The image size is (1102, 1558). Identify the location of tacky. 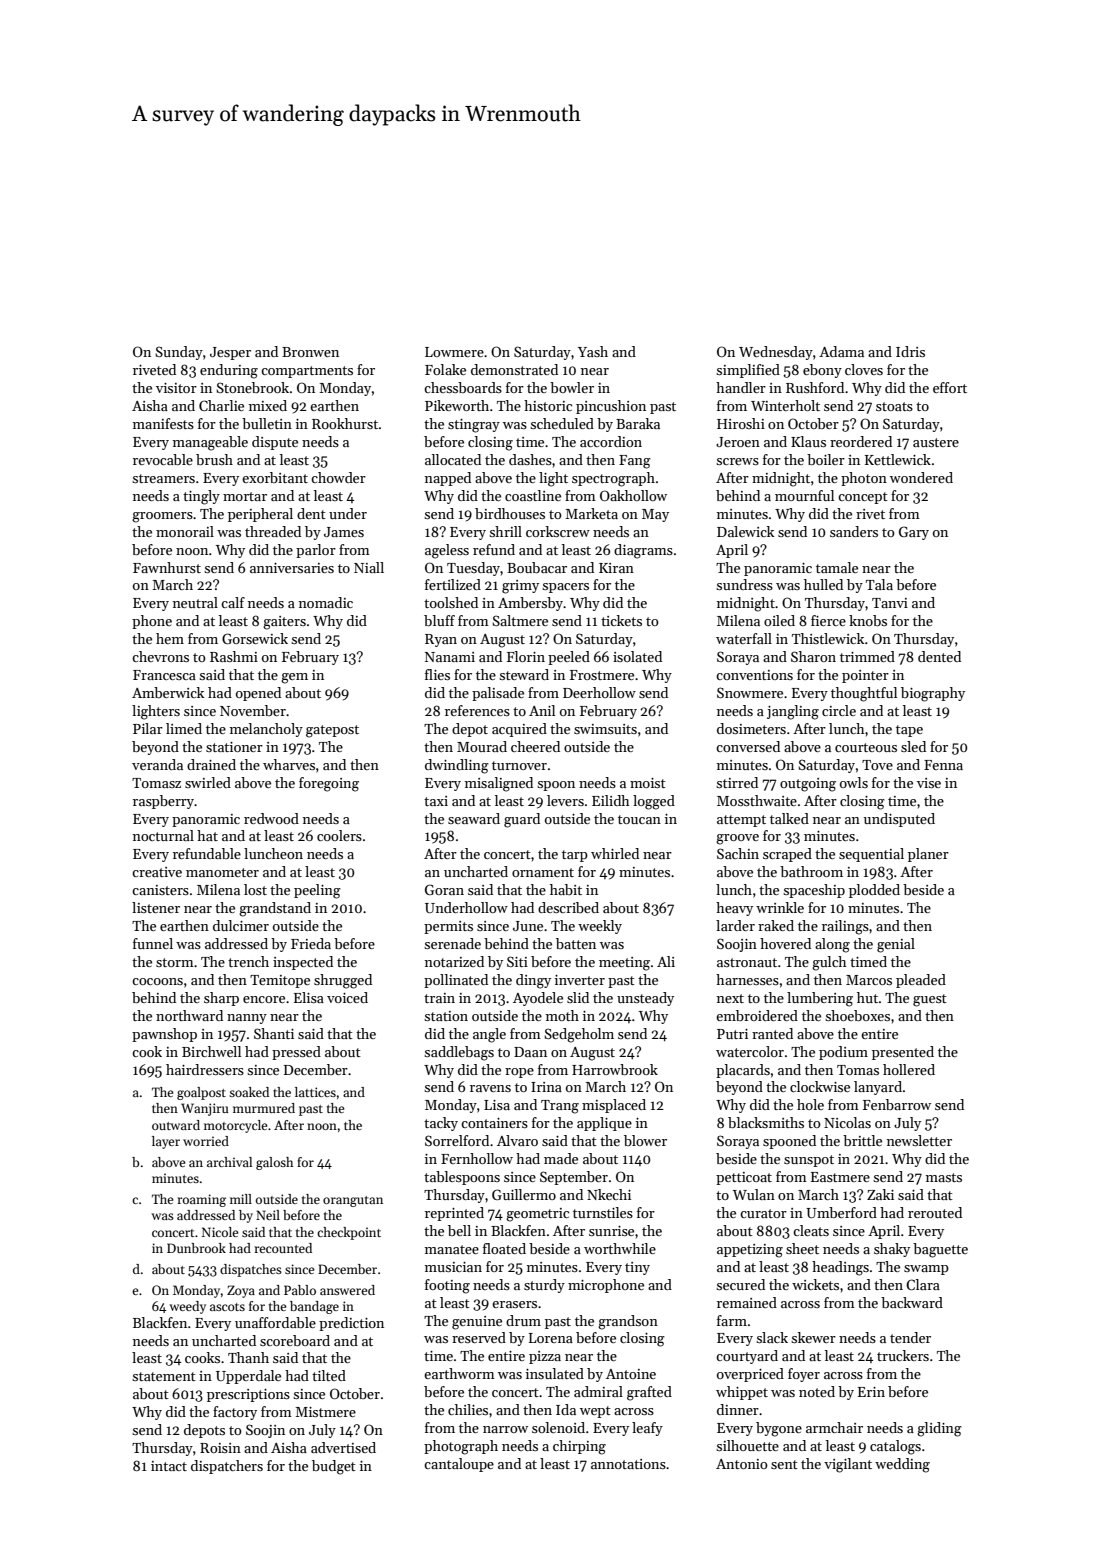
(441, 1124).
